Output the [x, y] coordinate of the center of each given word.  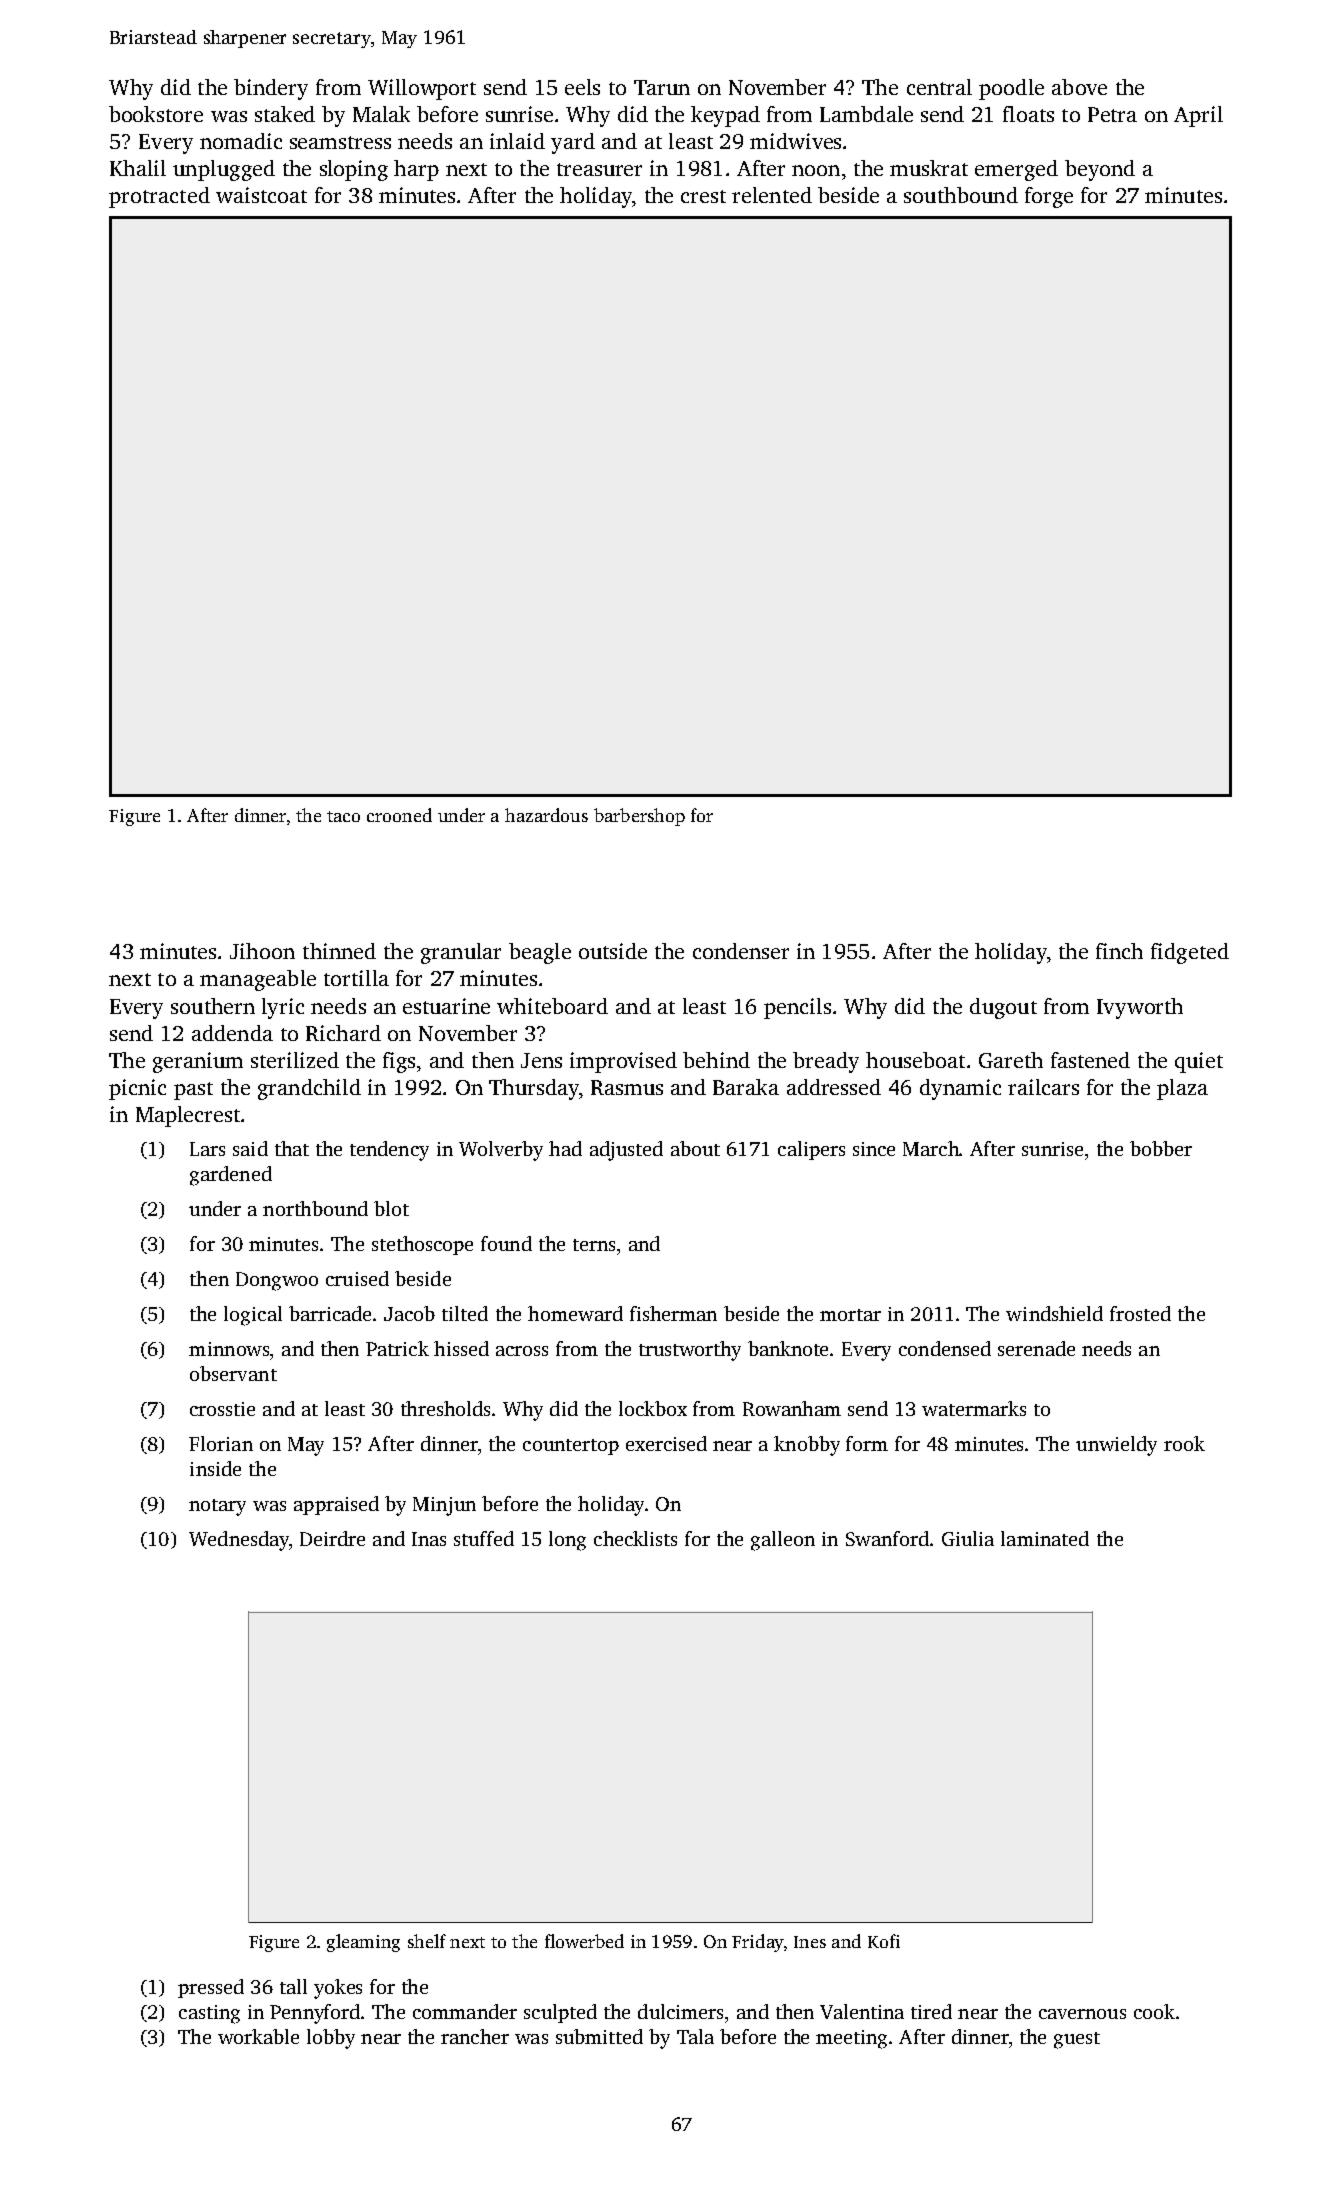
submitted [599, 2036]
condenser [741, 951]
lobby [331, 2039]
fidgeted [1190, 953]
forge [1049, 197]
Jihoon [262, 951]
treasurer [599, 169]
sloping [354, 170]
